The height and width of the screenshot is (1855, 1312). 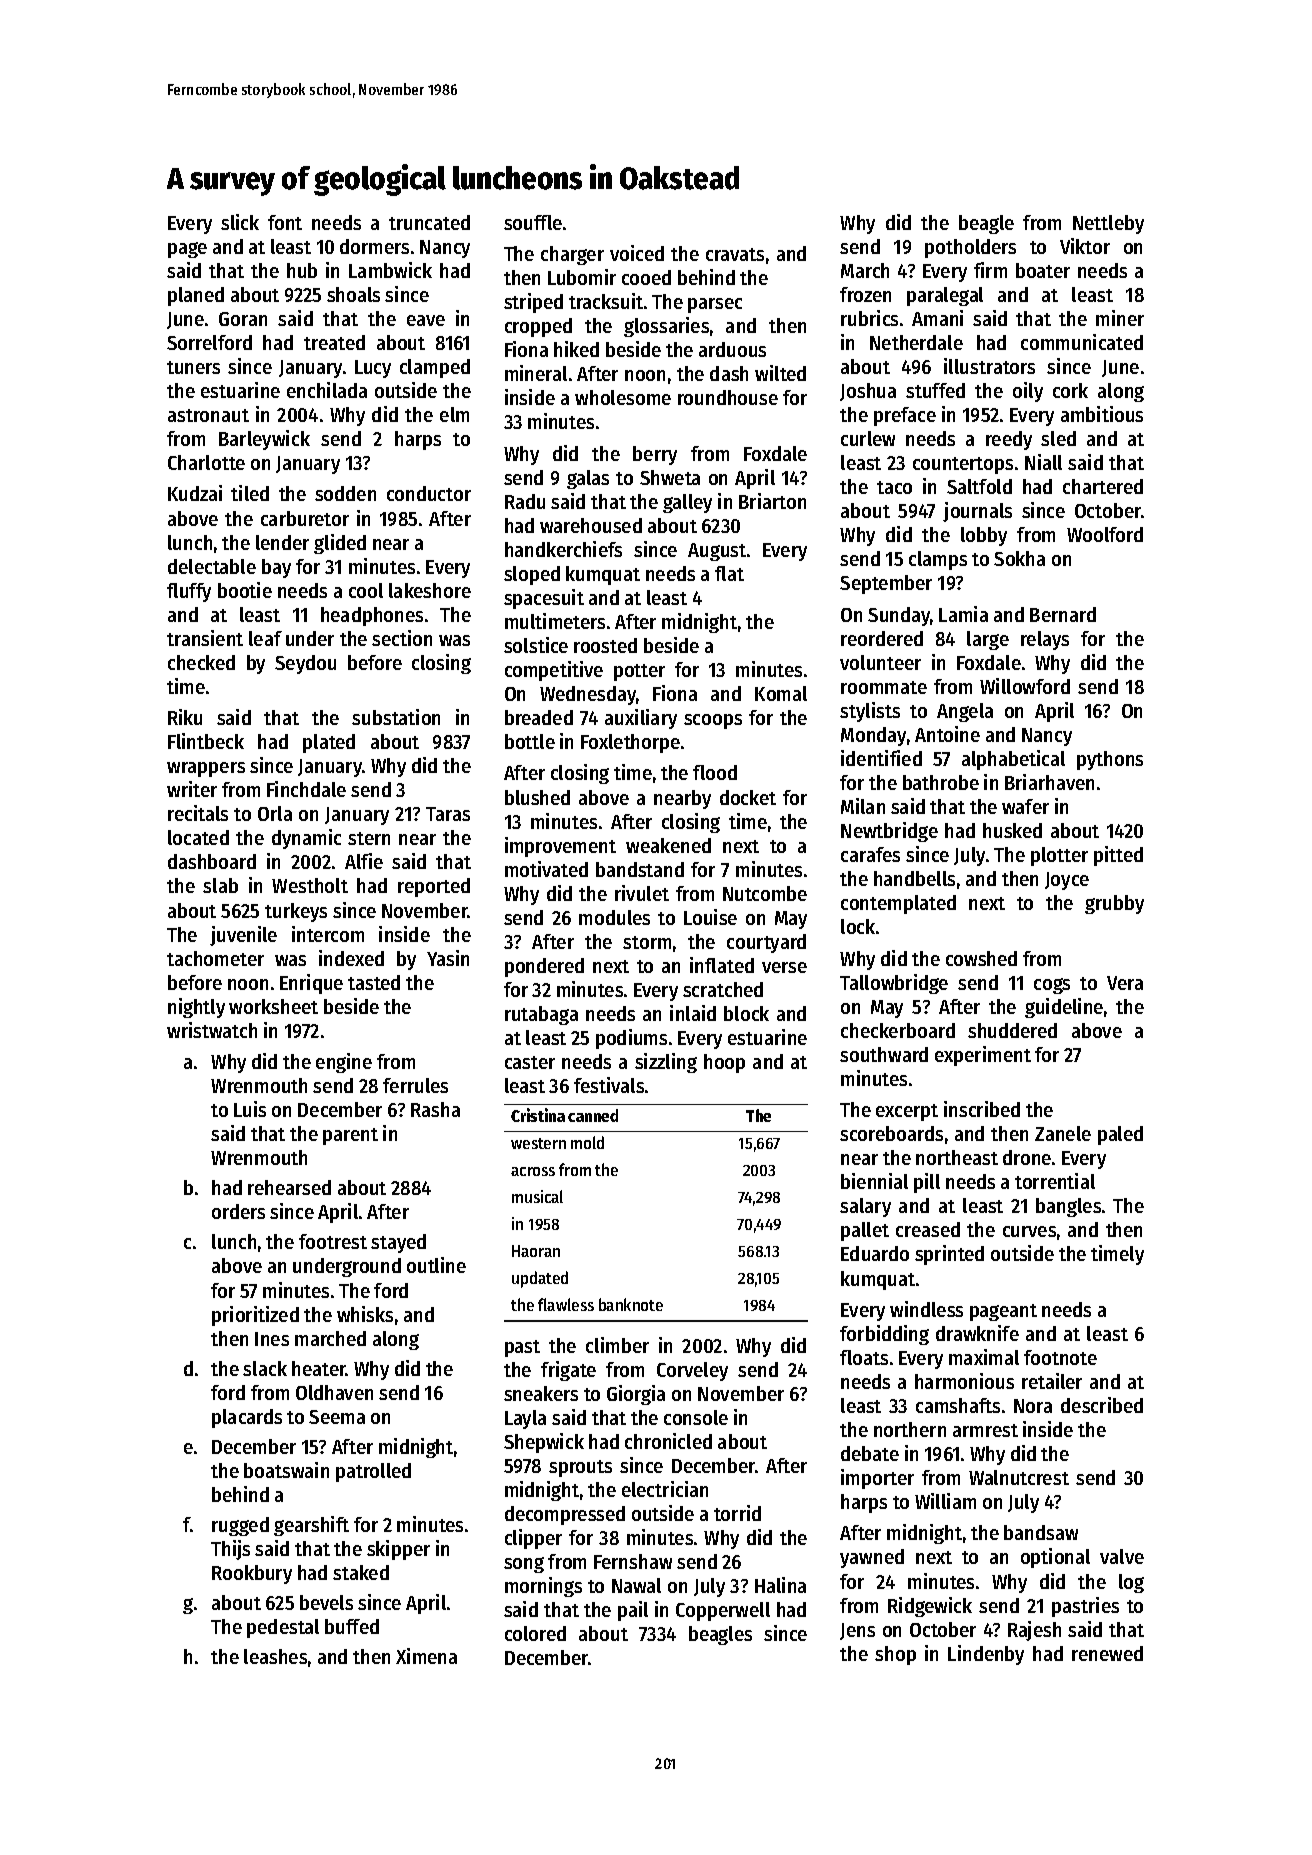 I want to click on Copperwell, so click(x=723, y=1611).
